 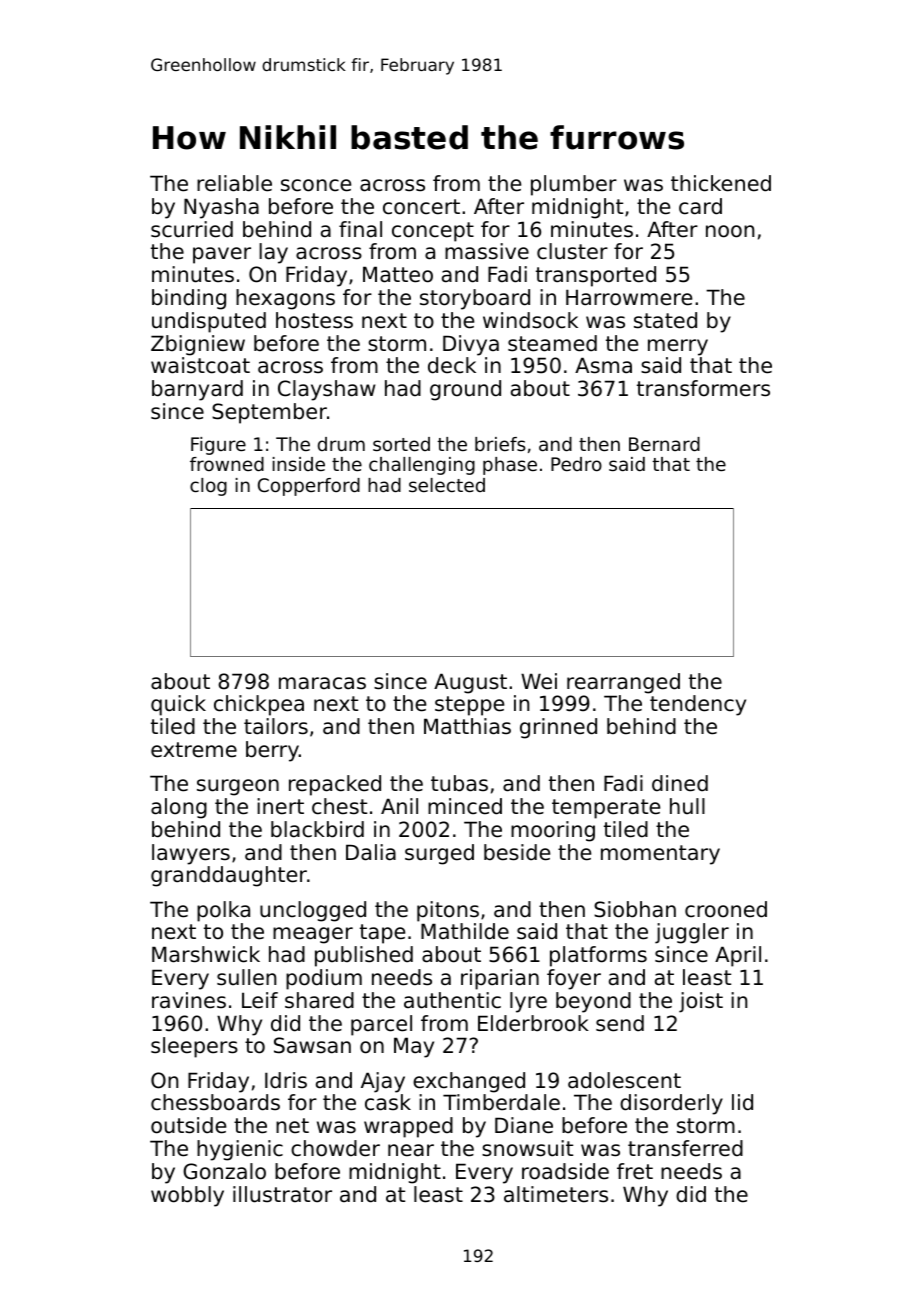 What do you see at coordinates (556, 1194) in the screenshot?
I see `altimeters` at bounding box center [556, 1194].
